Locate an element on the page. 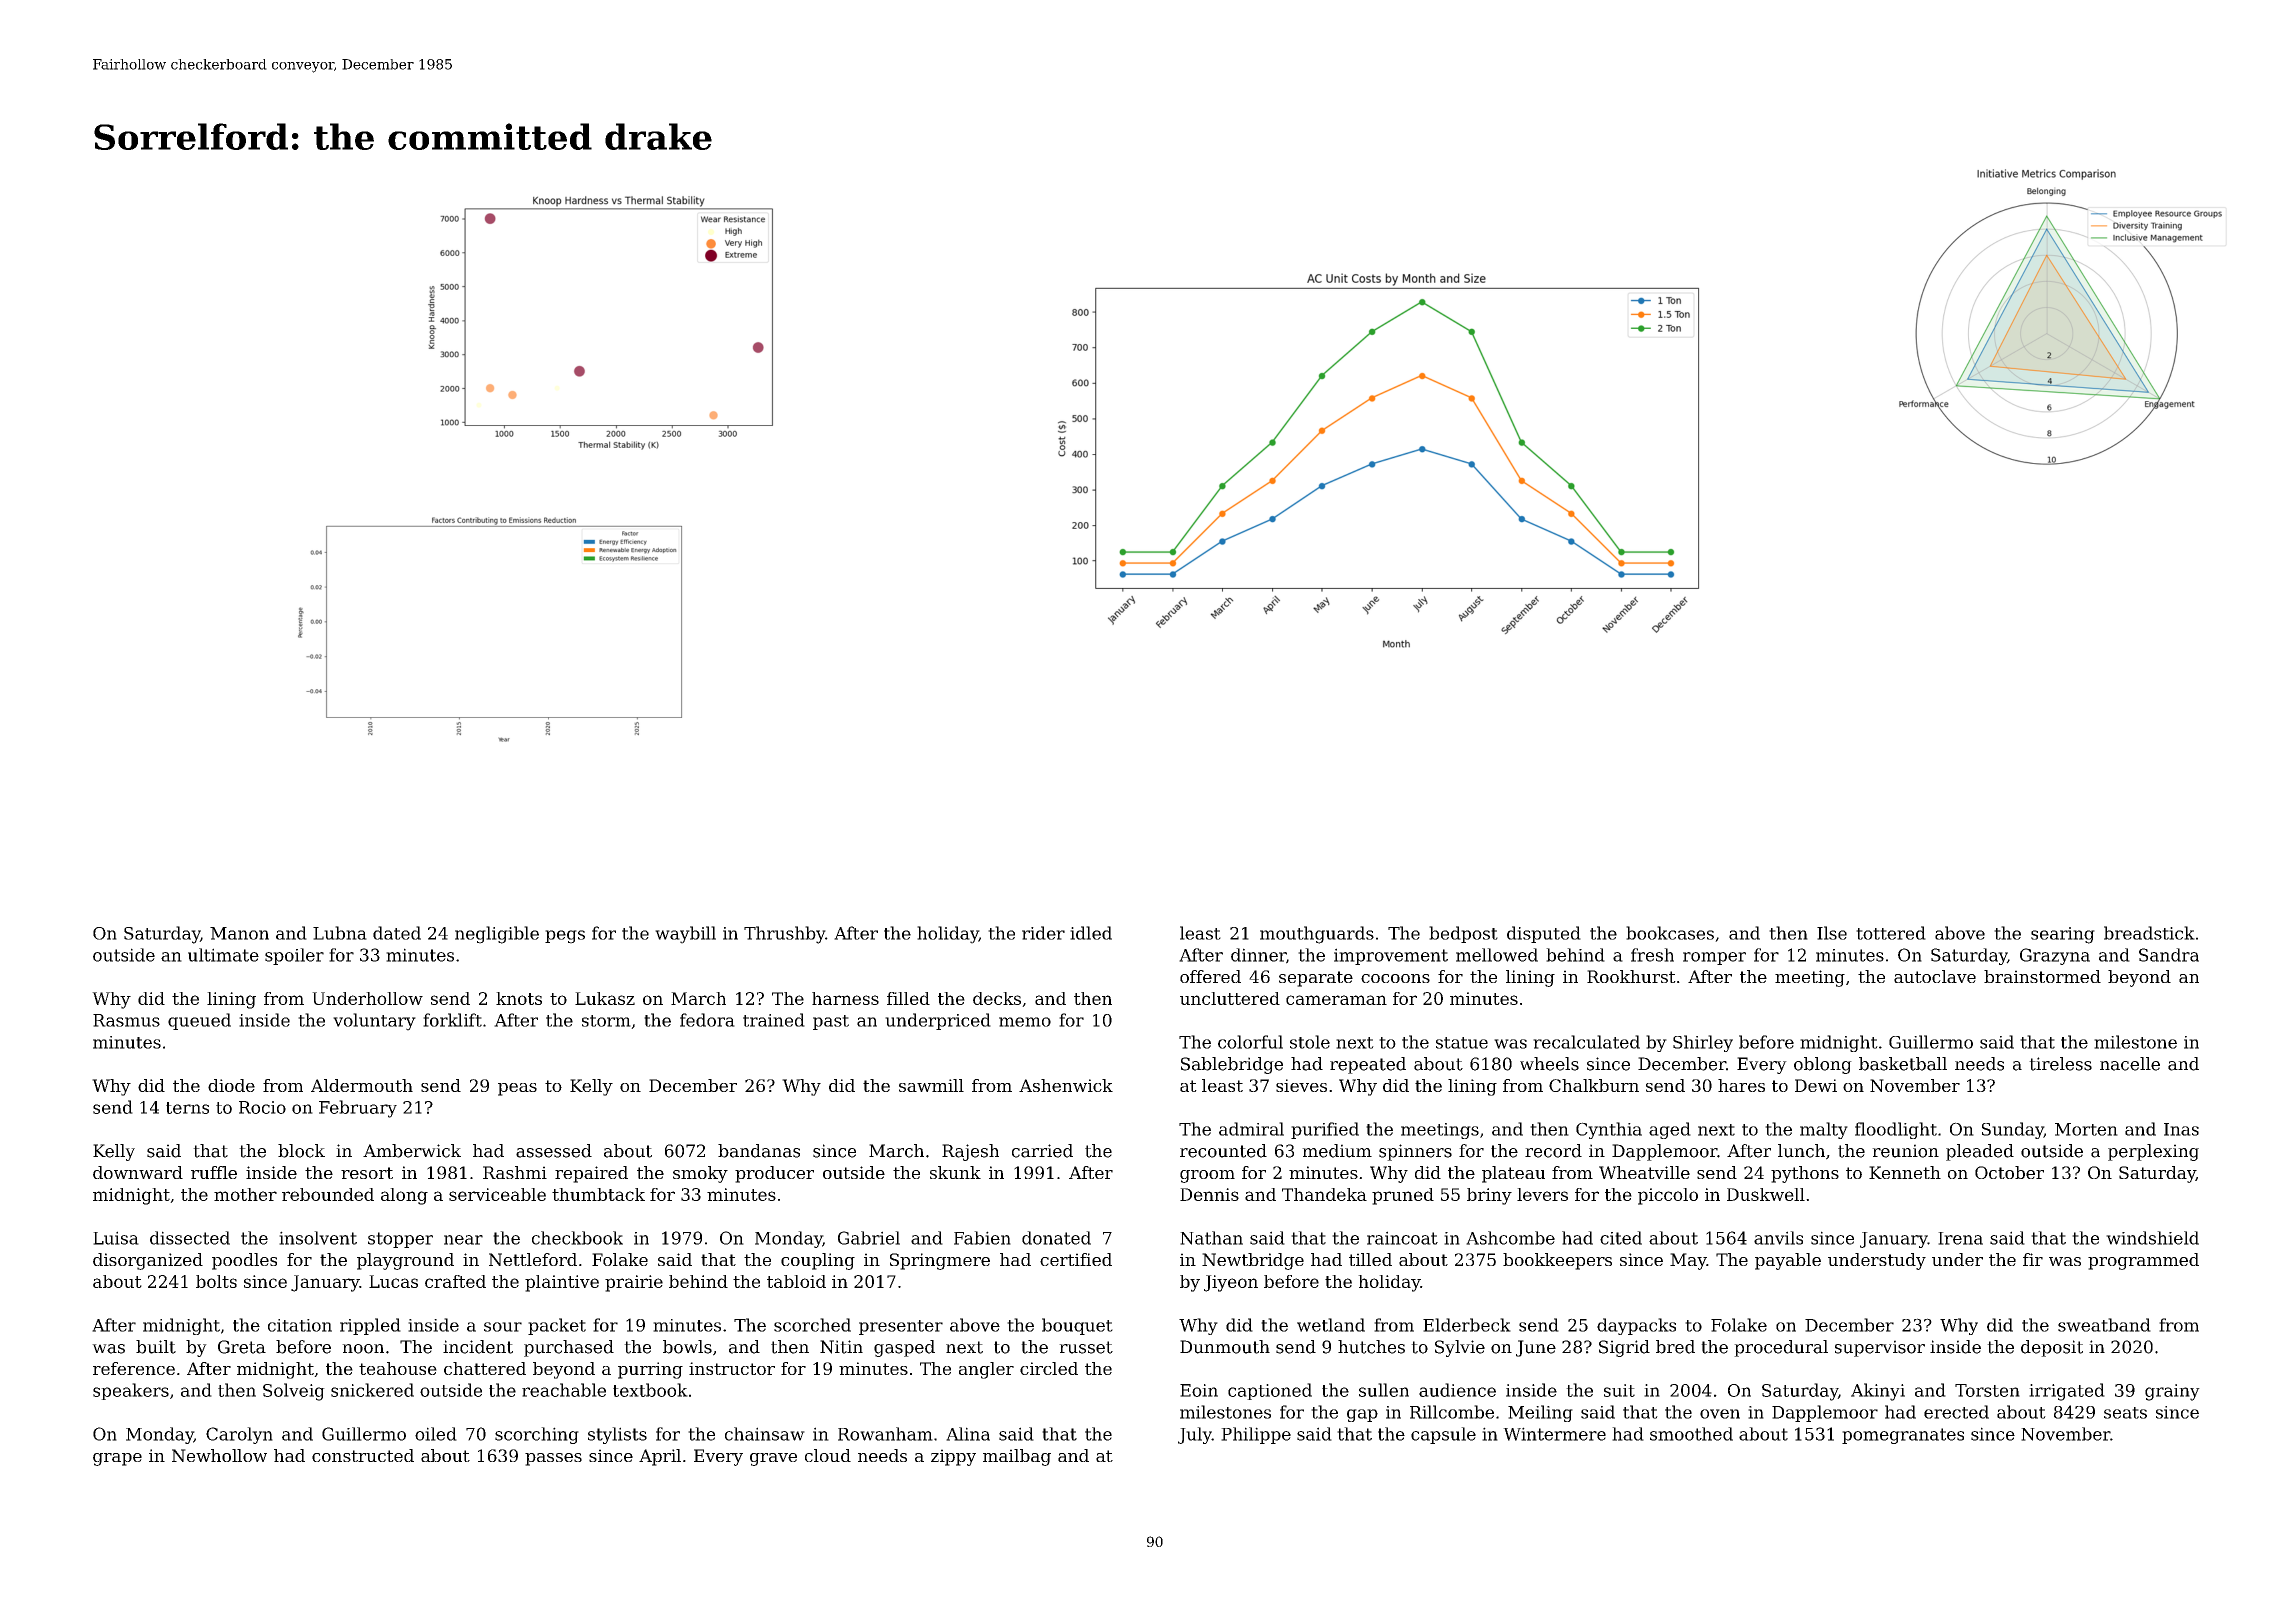 The width and height of the page is (2292, 1620). pomegranates is located at coordinates (1903, 1436).
